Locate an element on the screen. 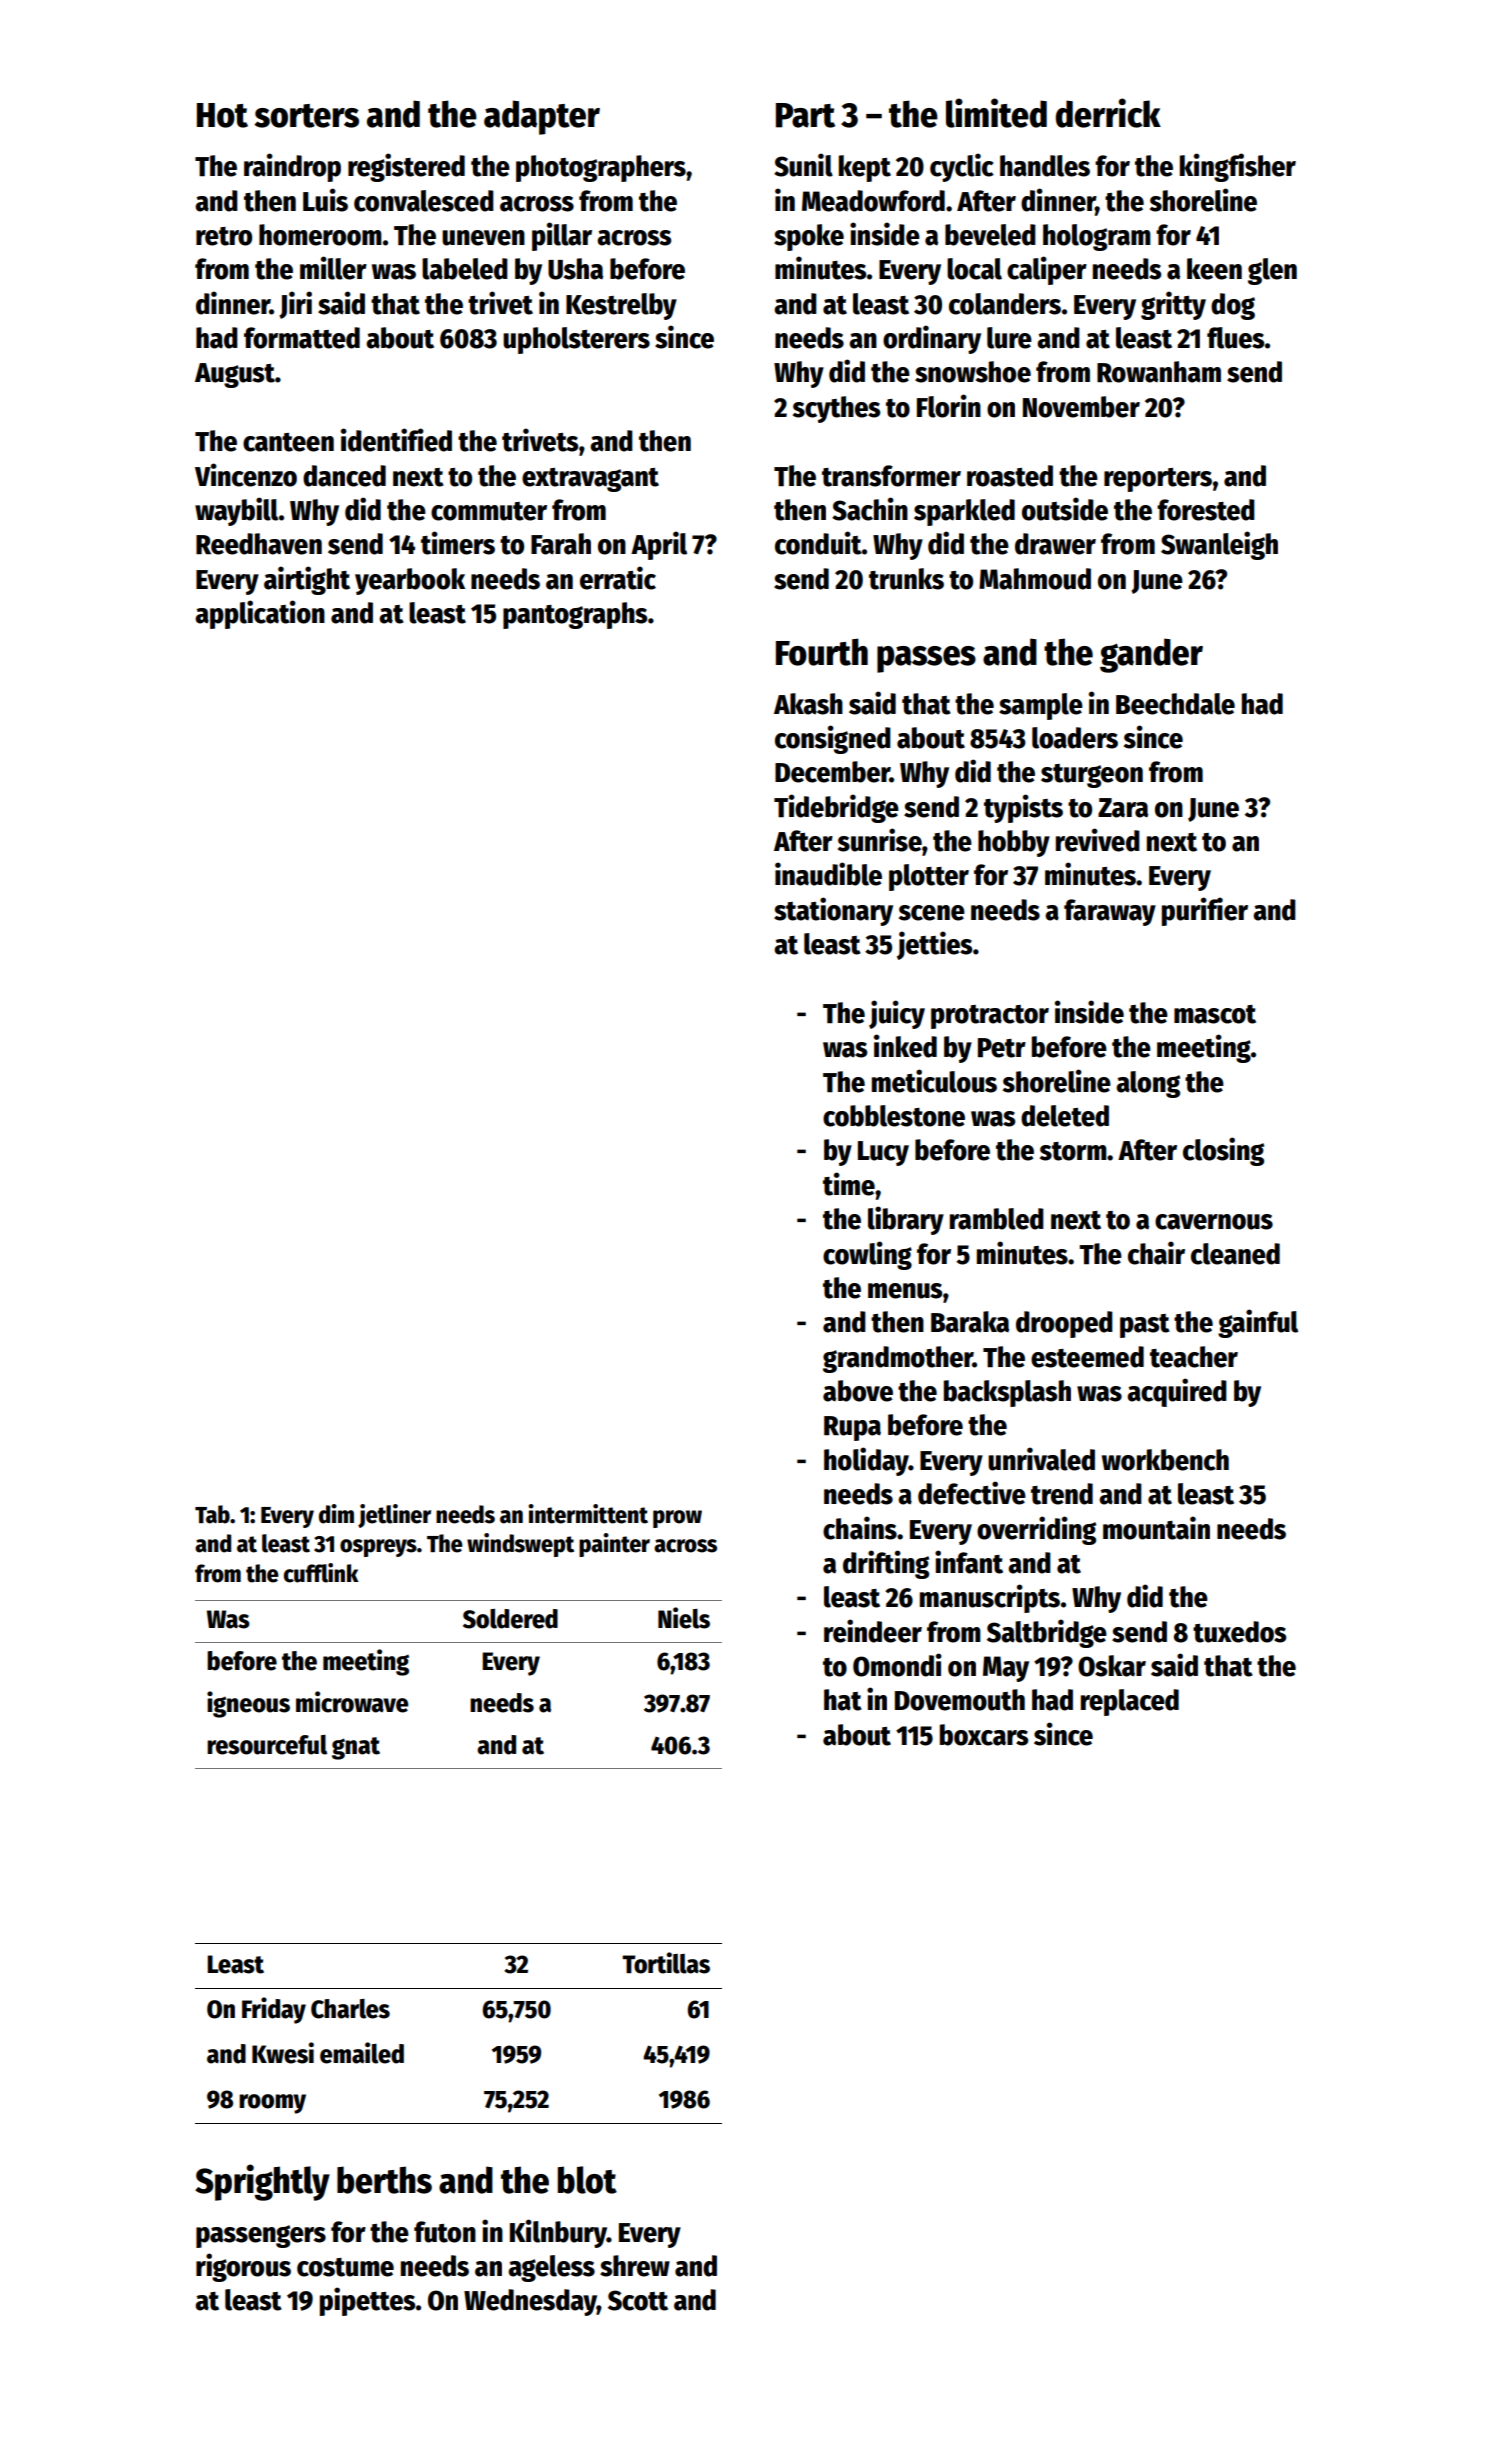 Image resolution: width=1496 pixels, height=2464 pixels. reporters is located at coordinates (1158, 480).
